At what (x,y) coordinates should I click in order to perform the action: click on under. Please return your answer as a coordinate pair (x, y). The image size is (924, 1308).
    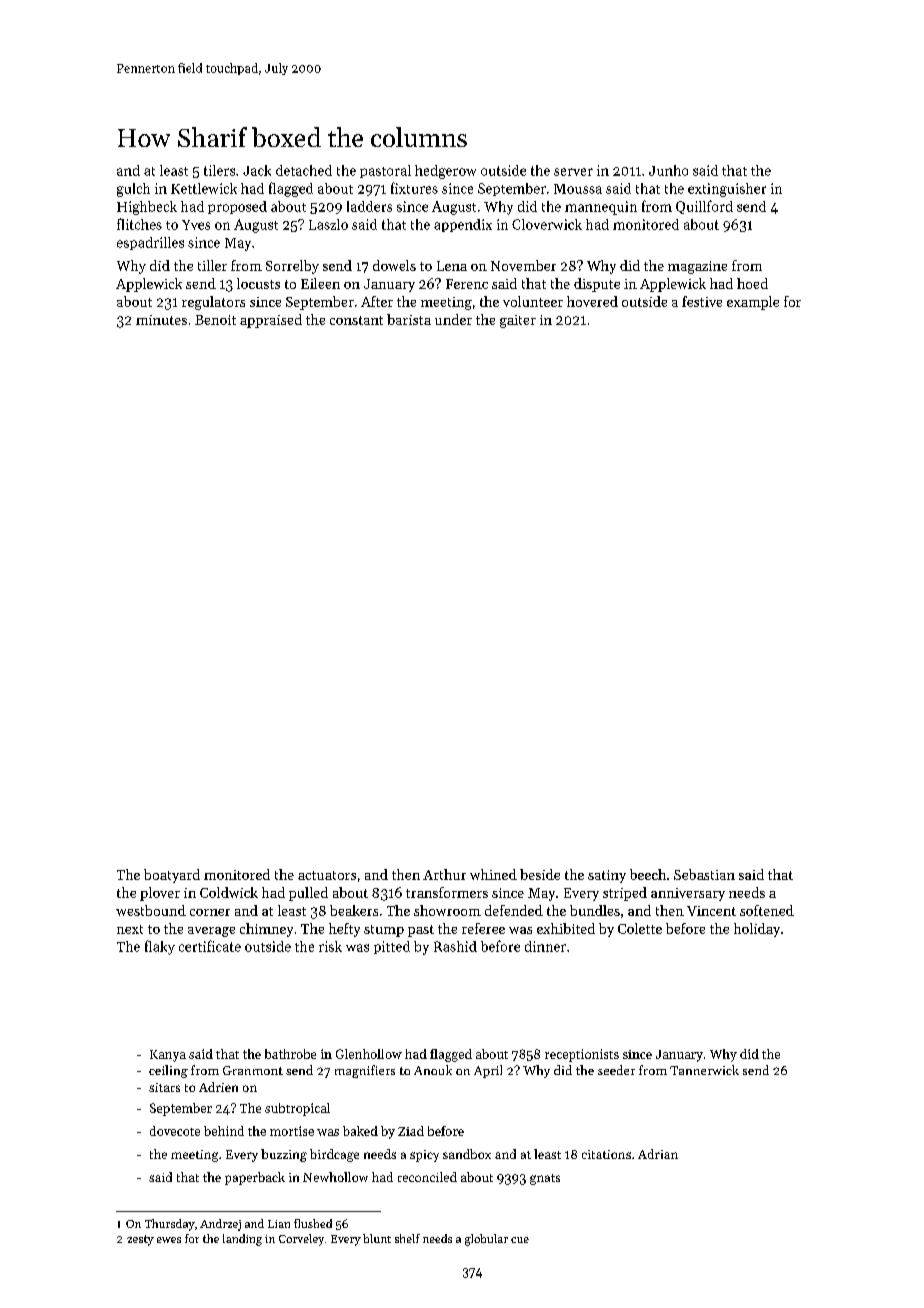
    Looking at the image, I should click on (453, 319).
